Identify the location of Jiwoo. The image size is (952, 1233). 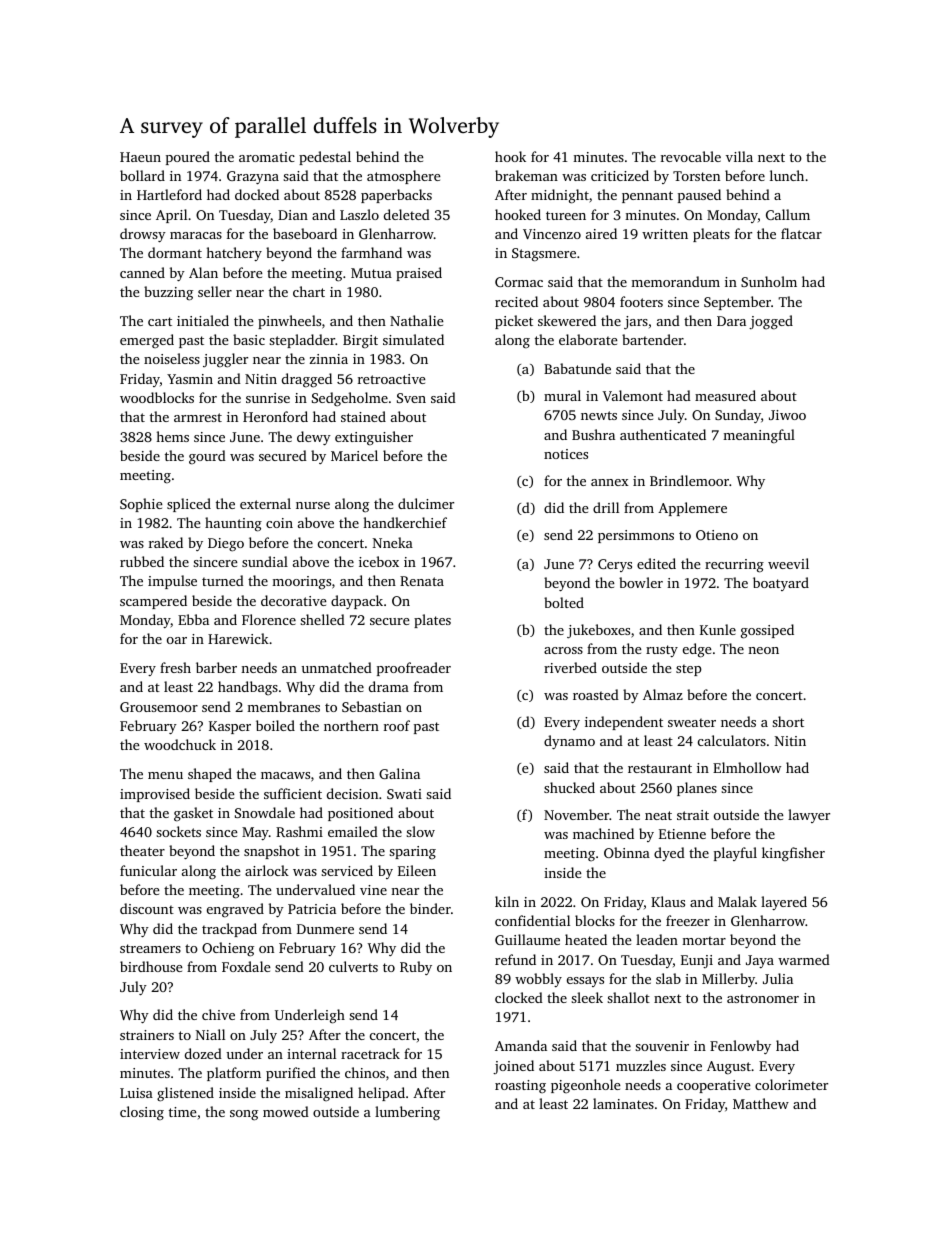
(787, 415).
